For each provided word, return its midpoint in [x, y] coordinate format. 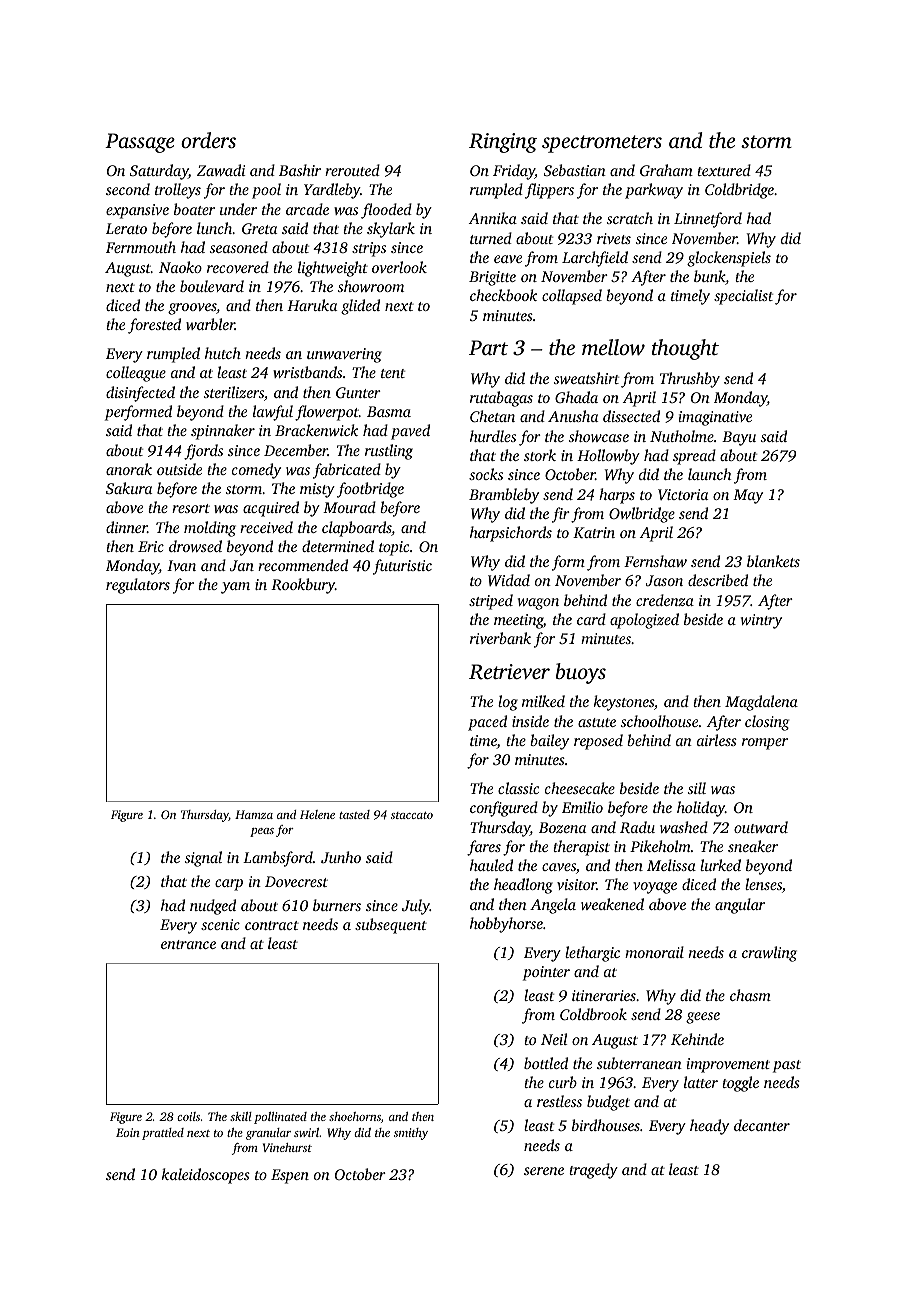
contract [272, 925]
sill [697, 788]
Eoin [128, 1132]
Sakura [129, 488]
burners [337, 905]
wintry [761, 621]
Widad [509, 580]
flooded [386, 211]
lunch [214, 228]
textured [724, 170]
